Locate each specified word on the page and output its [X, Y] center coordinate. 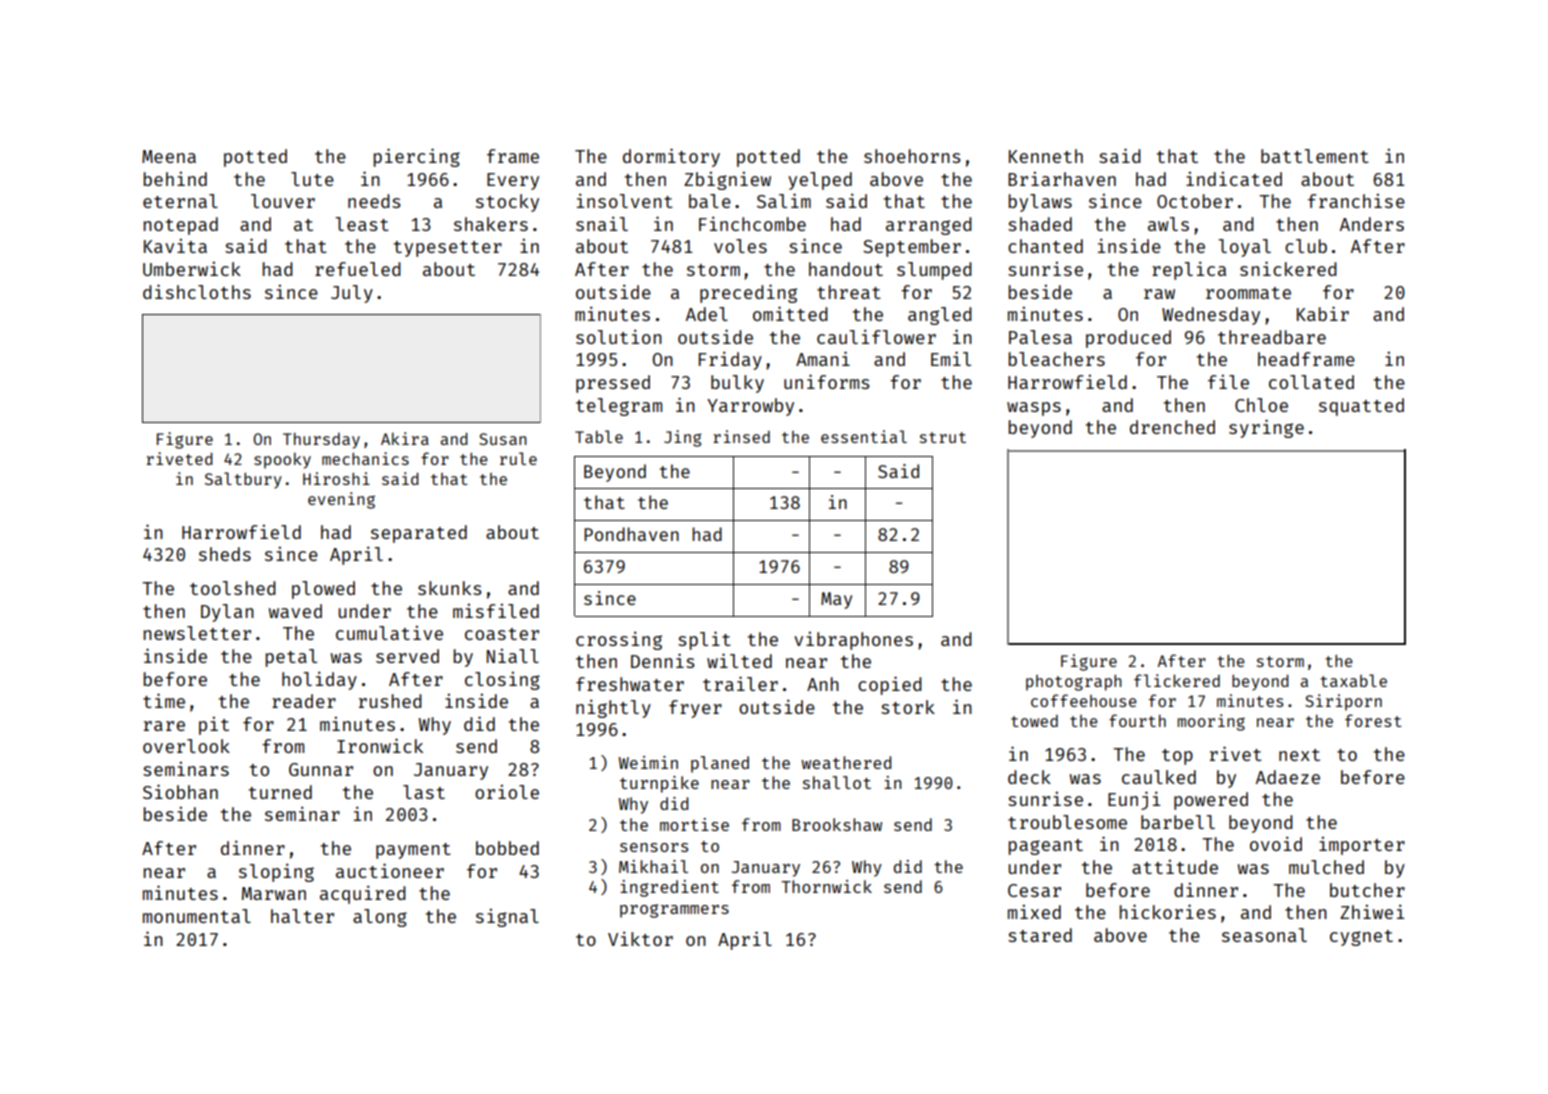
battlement [1315, 156]
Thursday [321, 441]
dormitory [671, 157]
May [836, 600]
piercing [417, 157]
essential [864, 436]
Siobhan [180, 791]
